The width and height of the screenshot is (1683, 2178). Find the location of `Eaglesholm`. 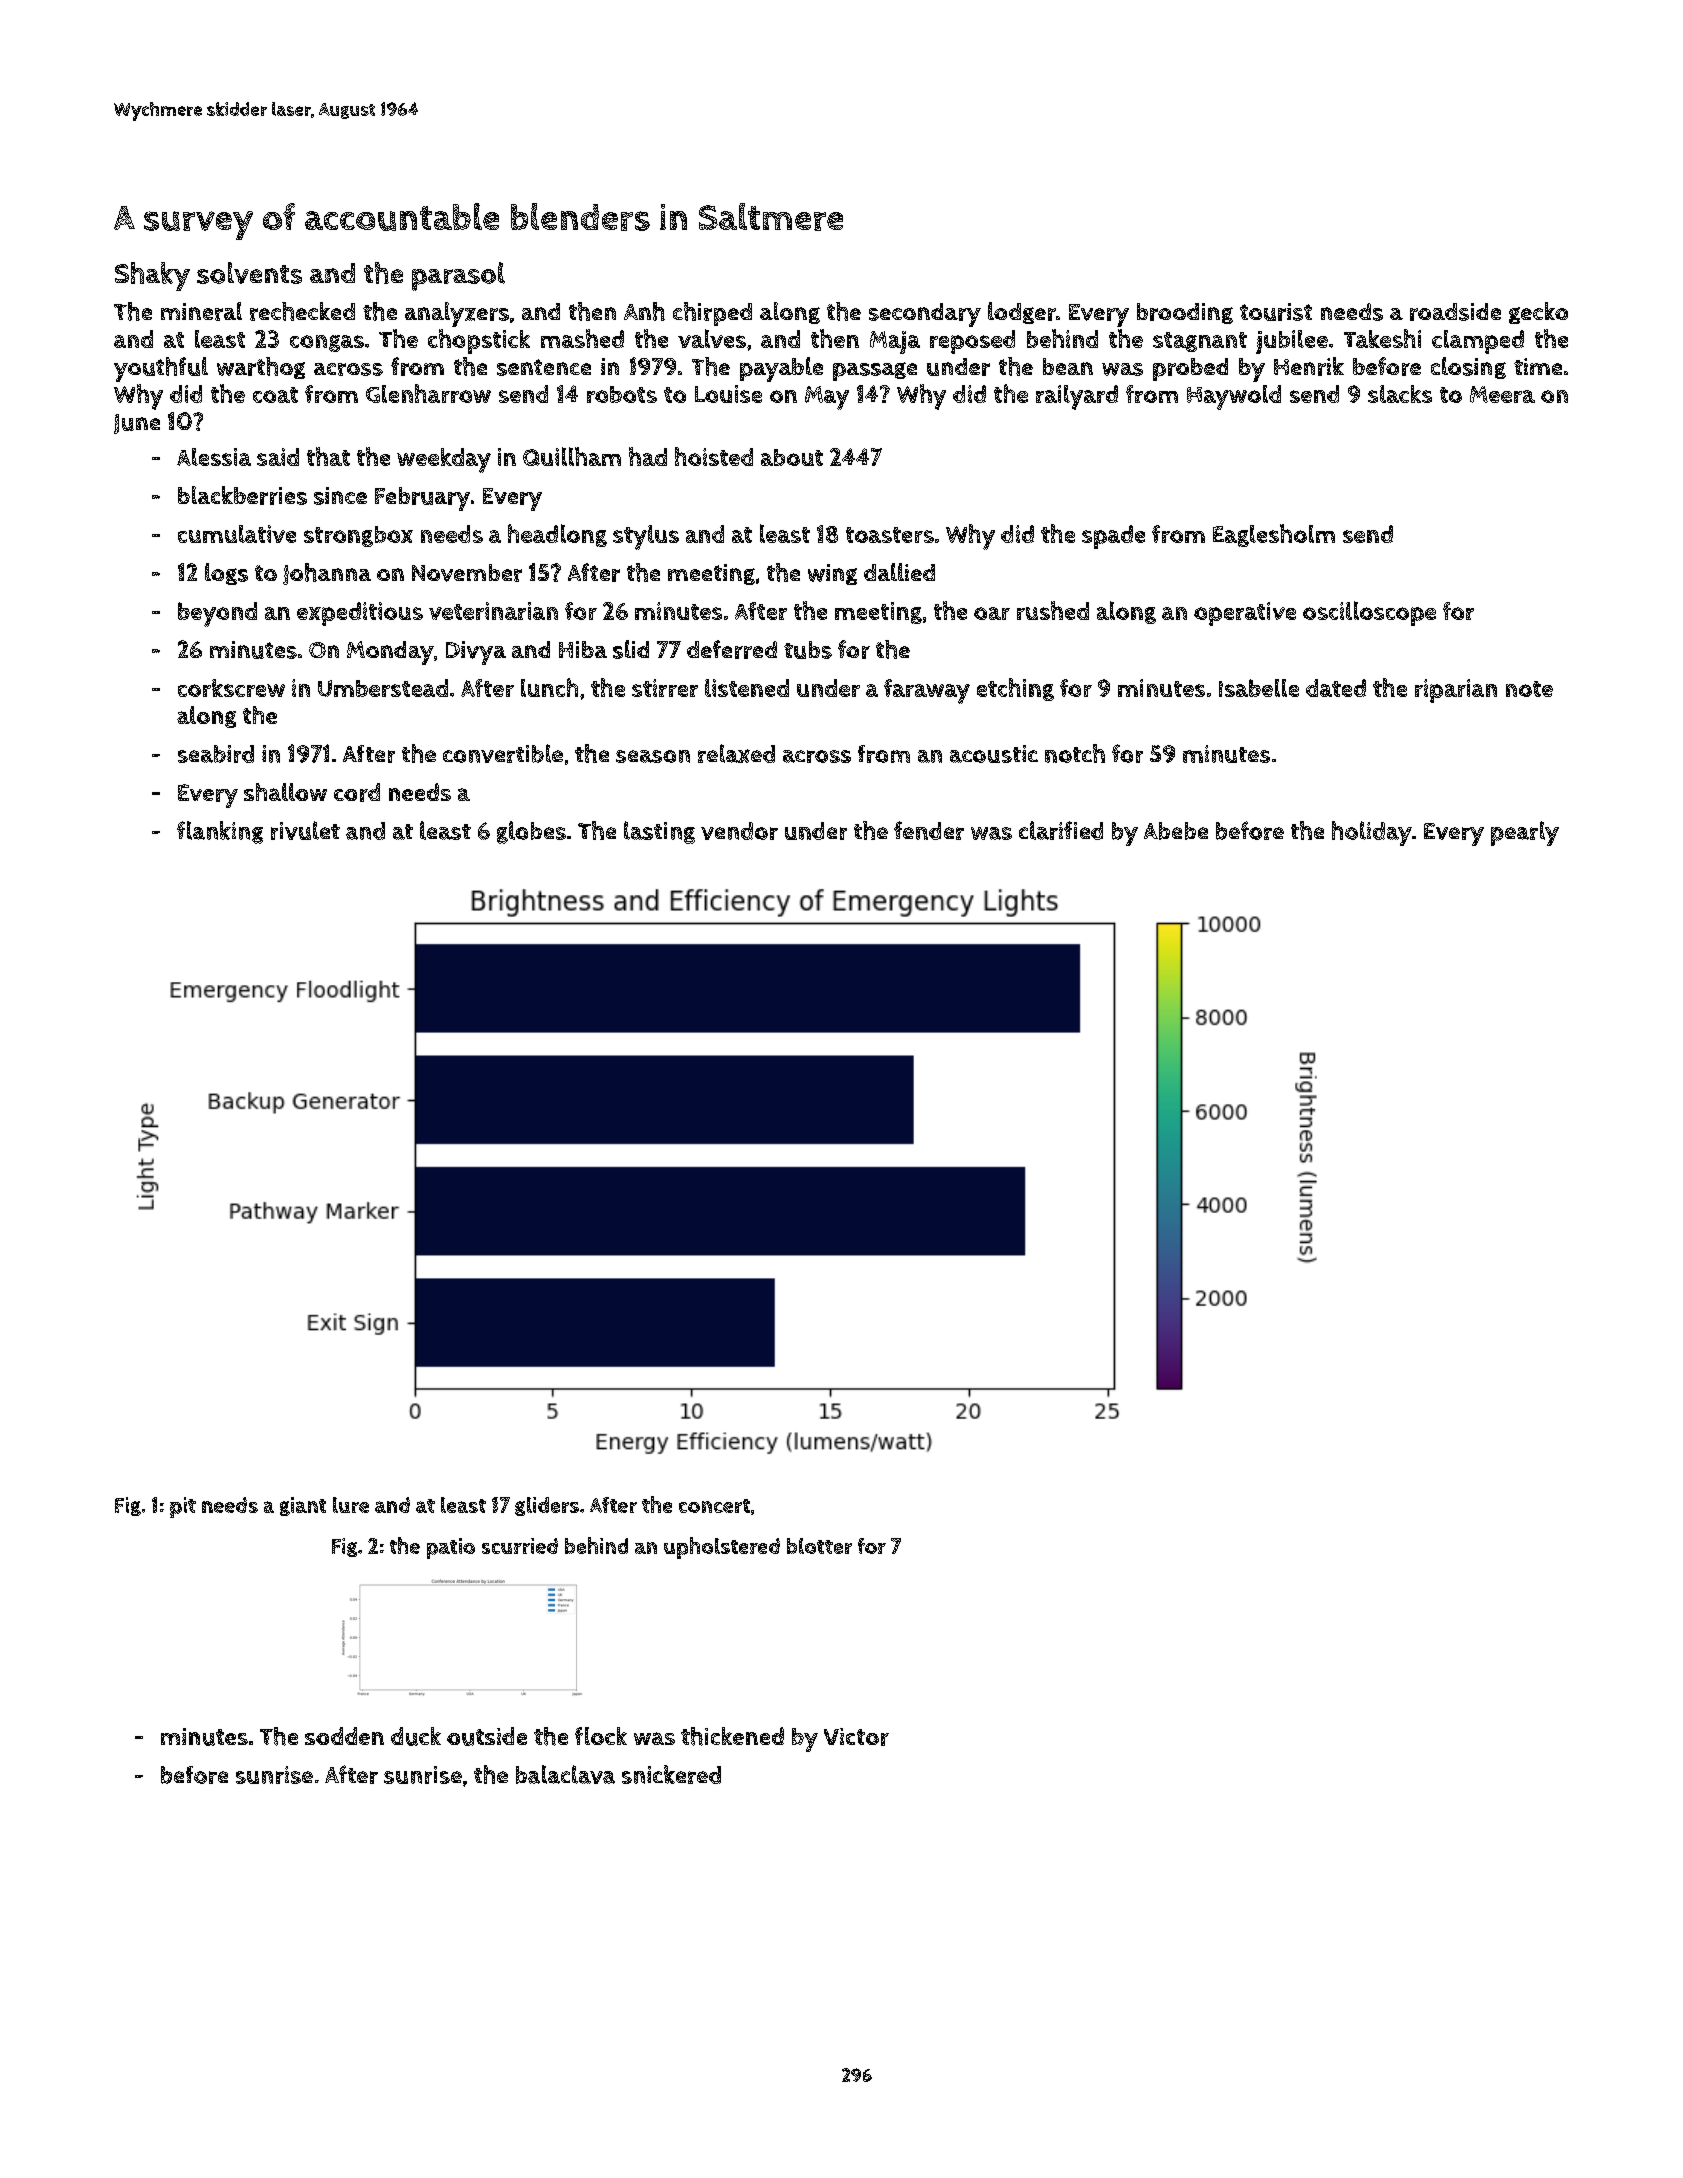

Eaglesholm is located at coordinates (1274, 535).
